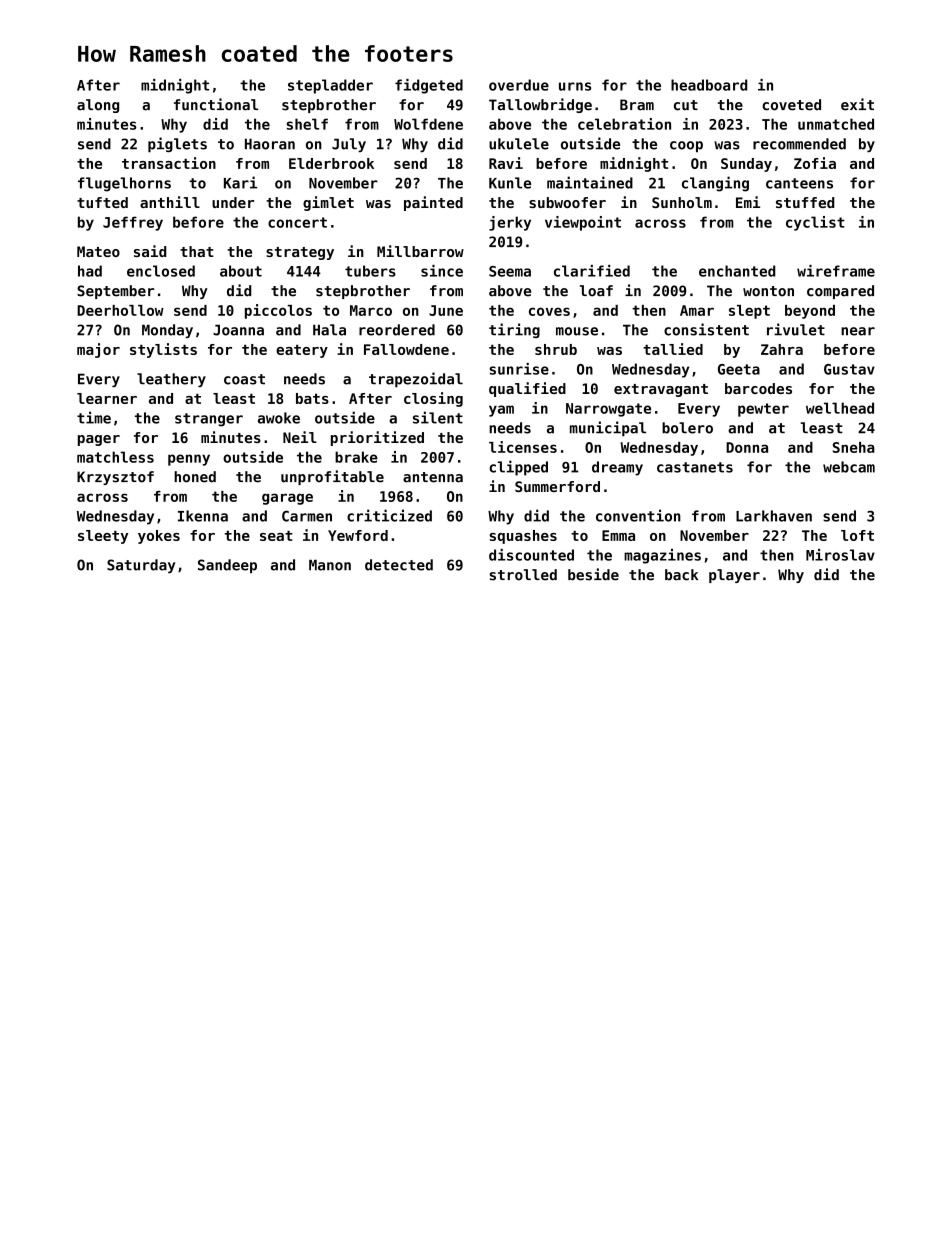  Describe the element at coordinates (433, 477) in the screenshot. I see `antenna` at that location.
